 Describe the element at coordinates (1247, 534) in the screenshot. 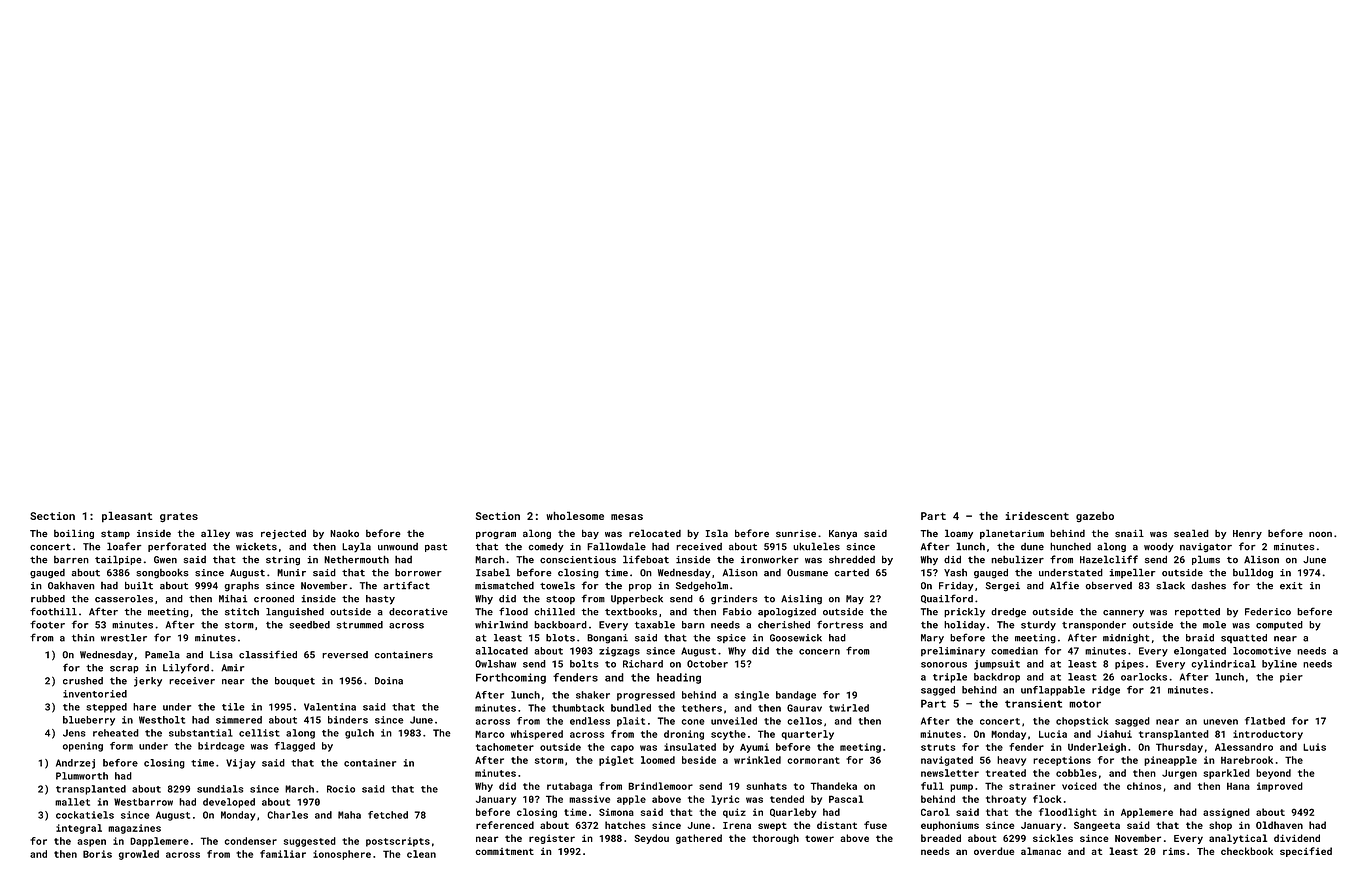

I see `Henry` at that location.
